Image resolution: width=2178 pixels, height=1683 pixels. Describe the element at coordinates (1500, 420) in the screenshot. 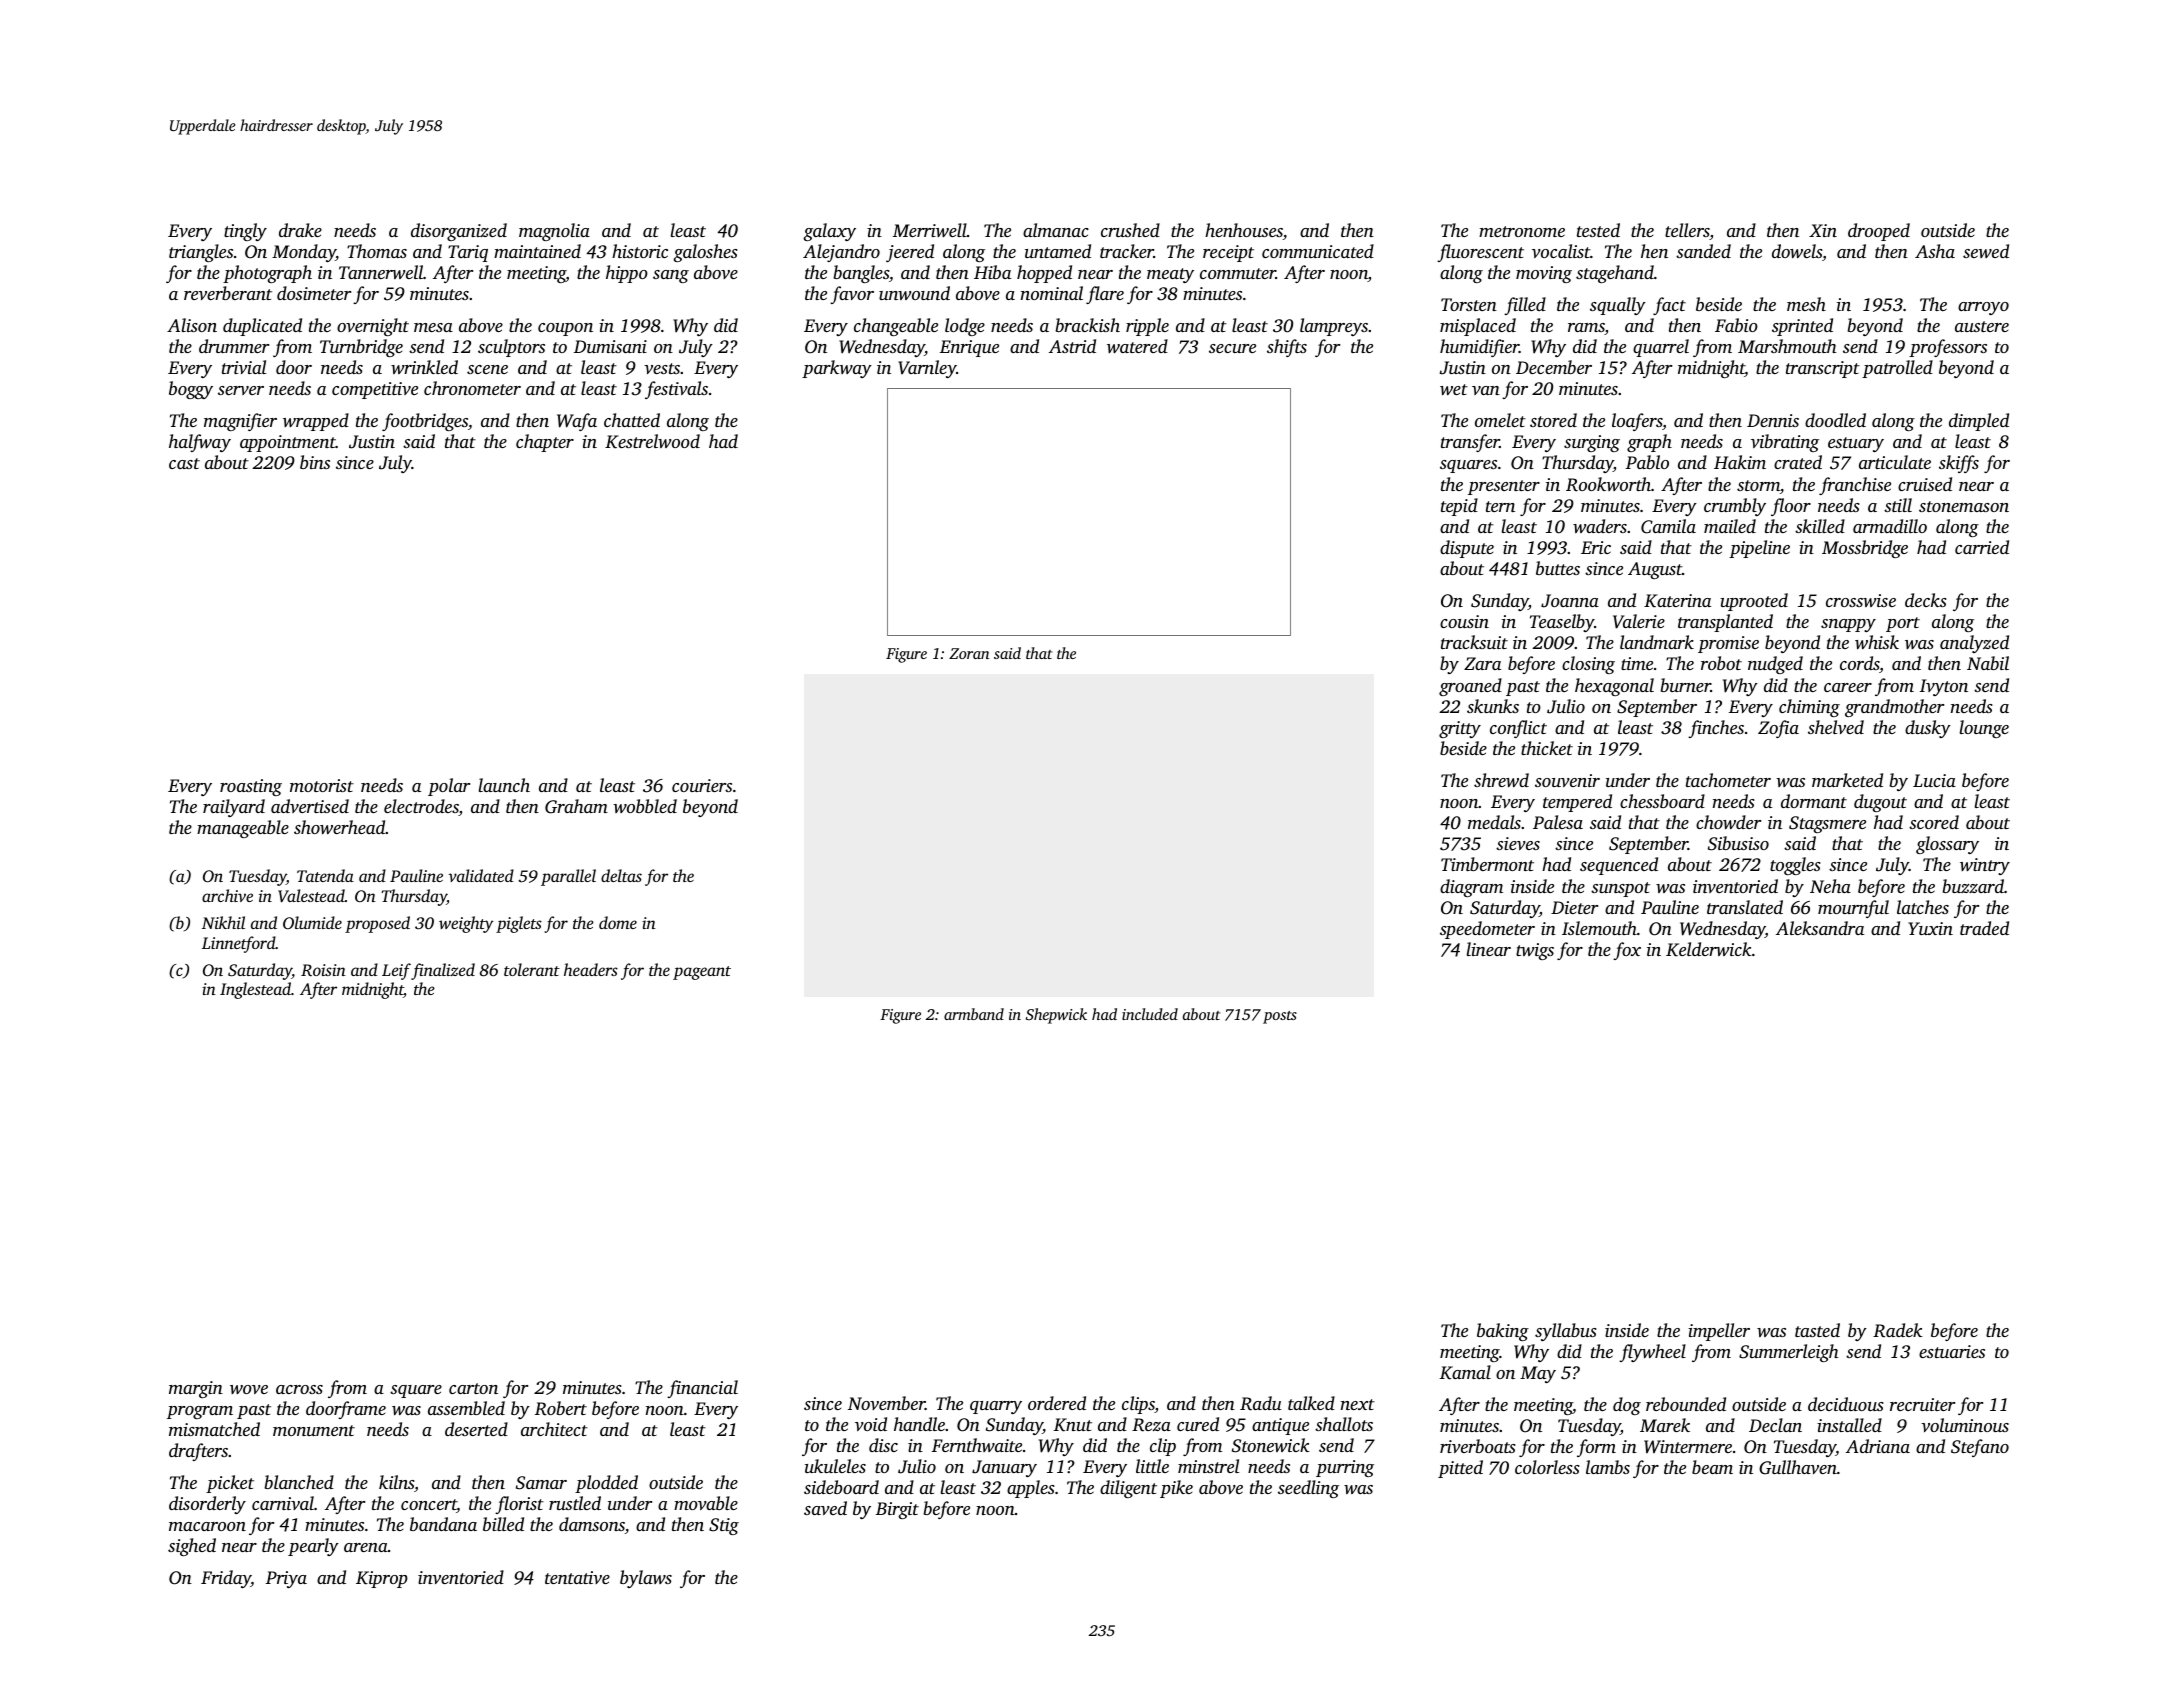

I see `omelet` at that location.
